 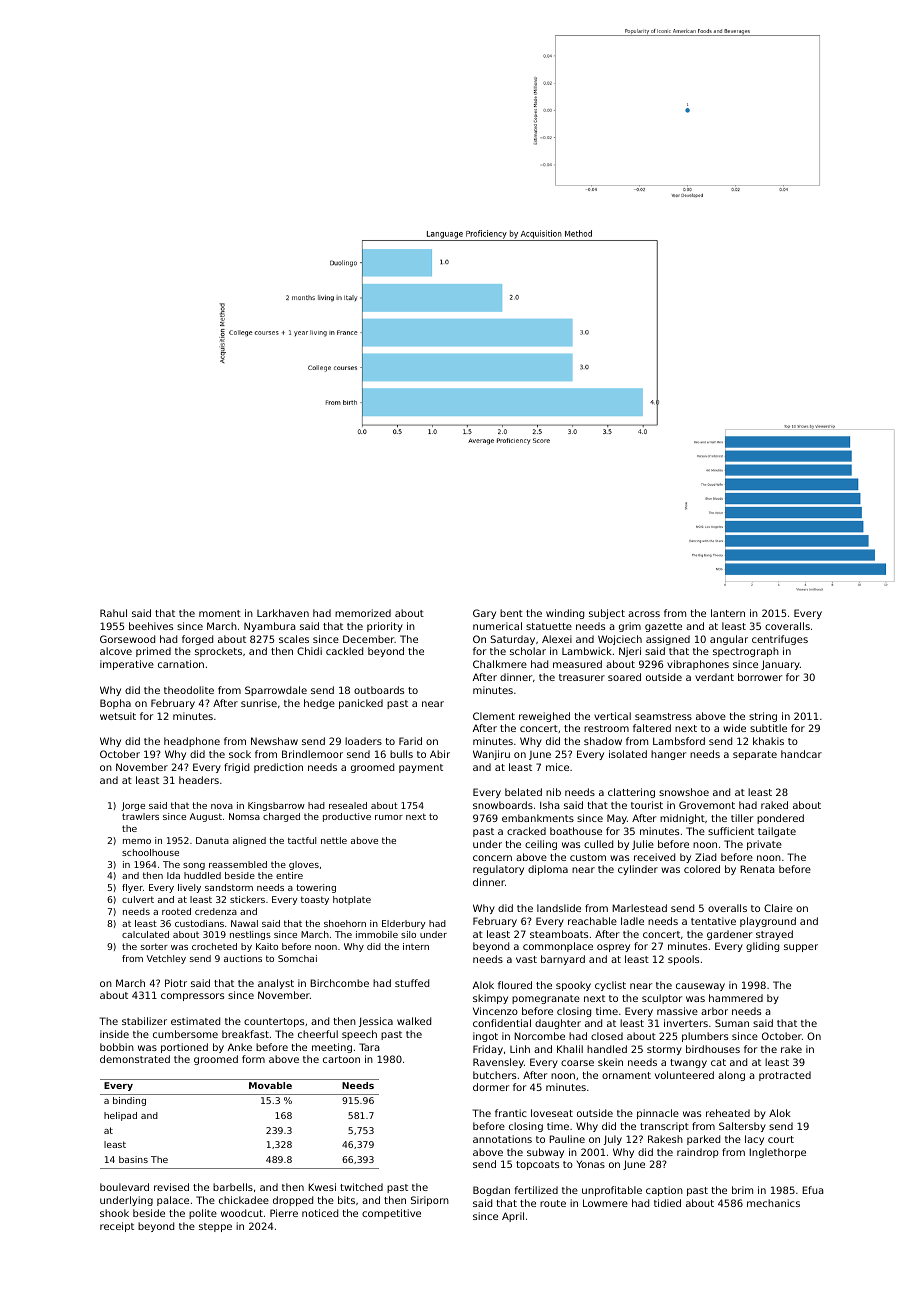 What do you see at coordinates (684, 792) in the screenshot?
I see `snowshoe` at bounding box center [684, 792].
